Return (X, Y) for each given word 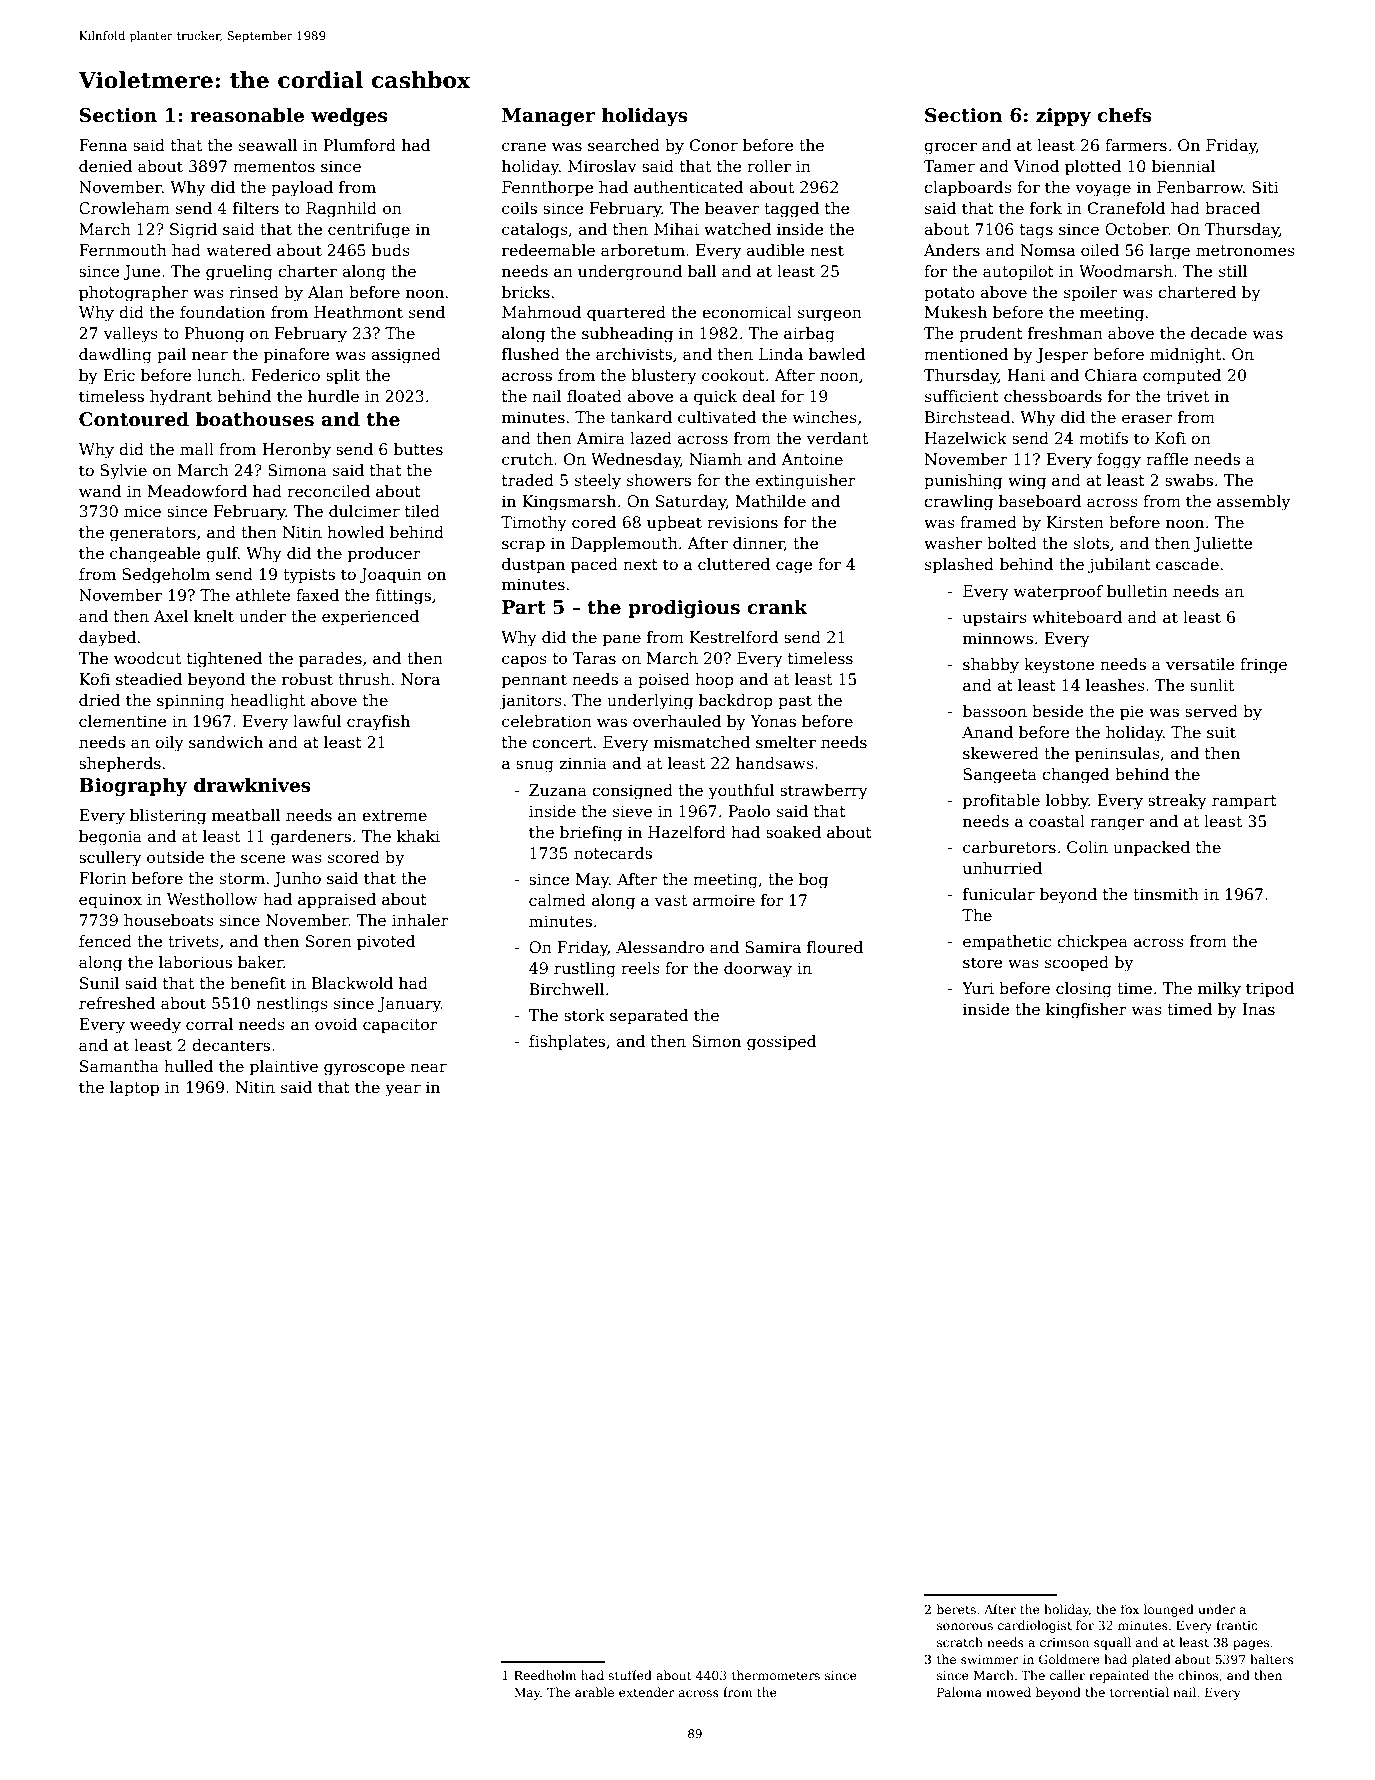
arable (594, 1692)
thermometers (776, 1675)
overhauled (677, 721)
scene (263, 859)
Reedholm (545, 1675)
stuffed (630, 1675)
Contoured (134, 419)
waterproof (1058, 592)
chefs (1124, 115)
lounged (1169, 1610)
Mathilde (771, 501)
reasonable (247, 115)
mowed (1008, 1692)
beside (1057, 711)
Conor (714, 145)
